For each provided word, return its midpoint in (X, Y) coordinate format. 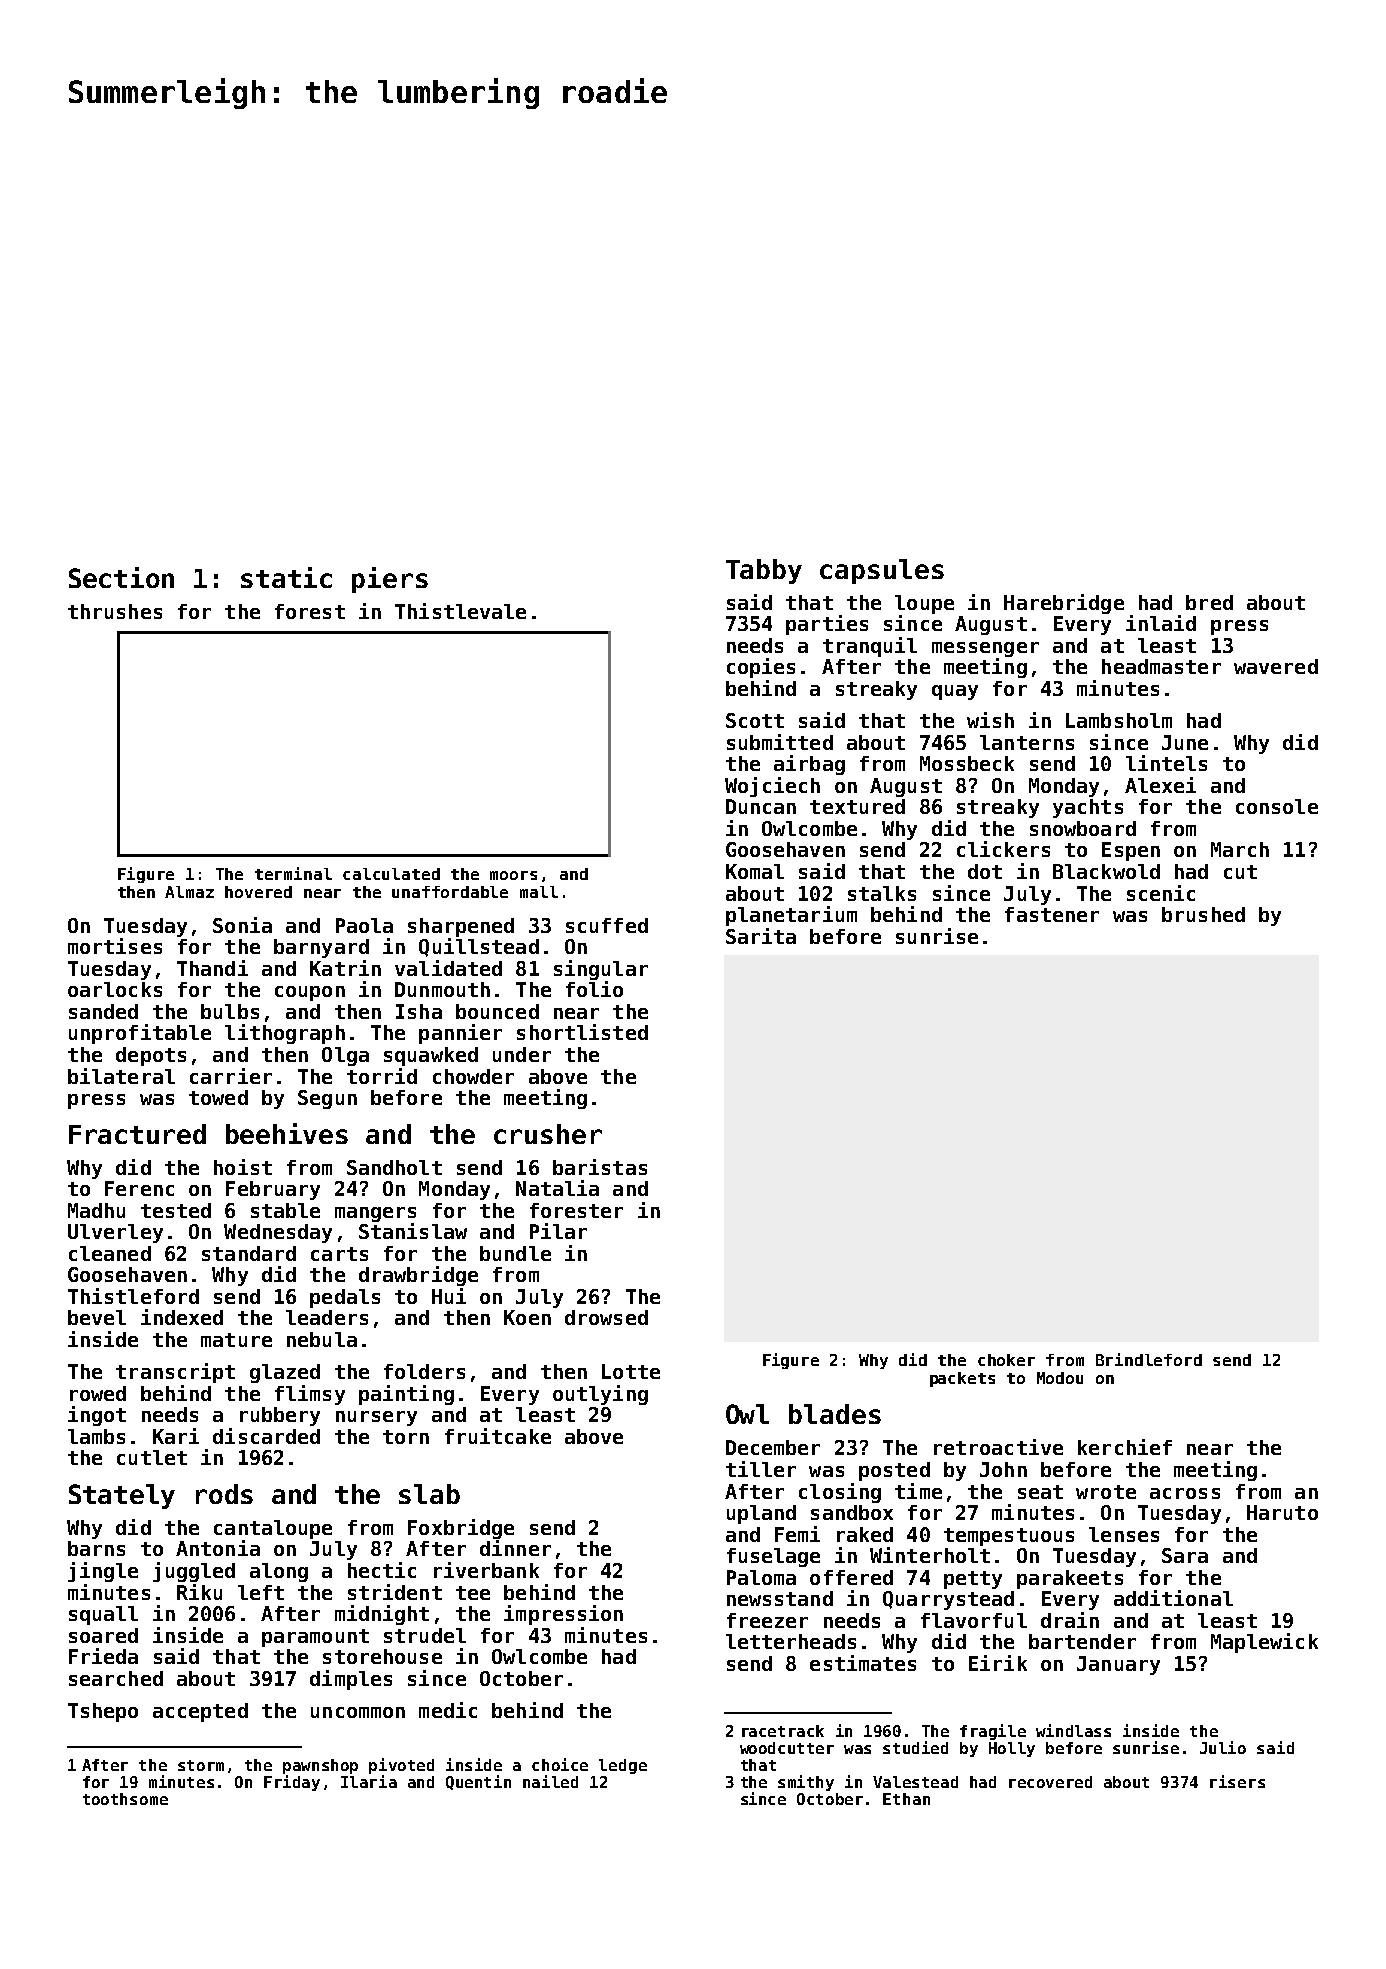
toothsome (125, 1799)
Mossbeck (967, 763)
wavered (1276, 666)
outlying (600, 1395)
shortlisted (582, 1032)
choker (1006, 1360)
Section (121, 577)
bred (1209, 602)
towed (218, 1097)
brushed (1203, 914)
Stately (122, 1496)
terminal (293, 873)
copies (761, 668)
